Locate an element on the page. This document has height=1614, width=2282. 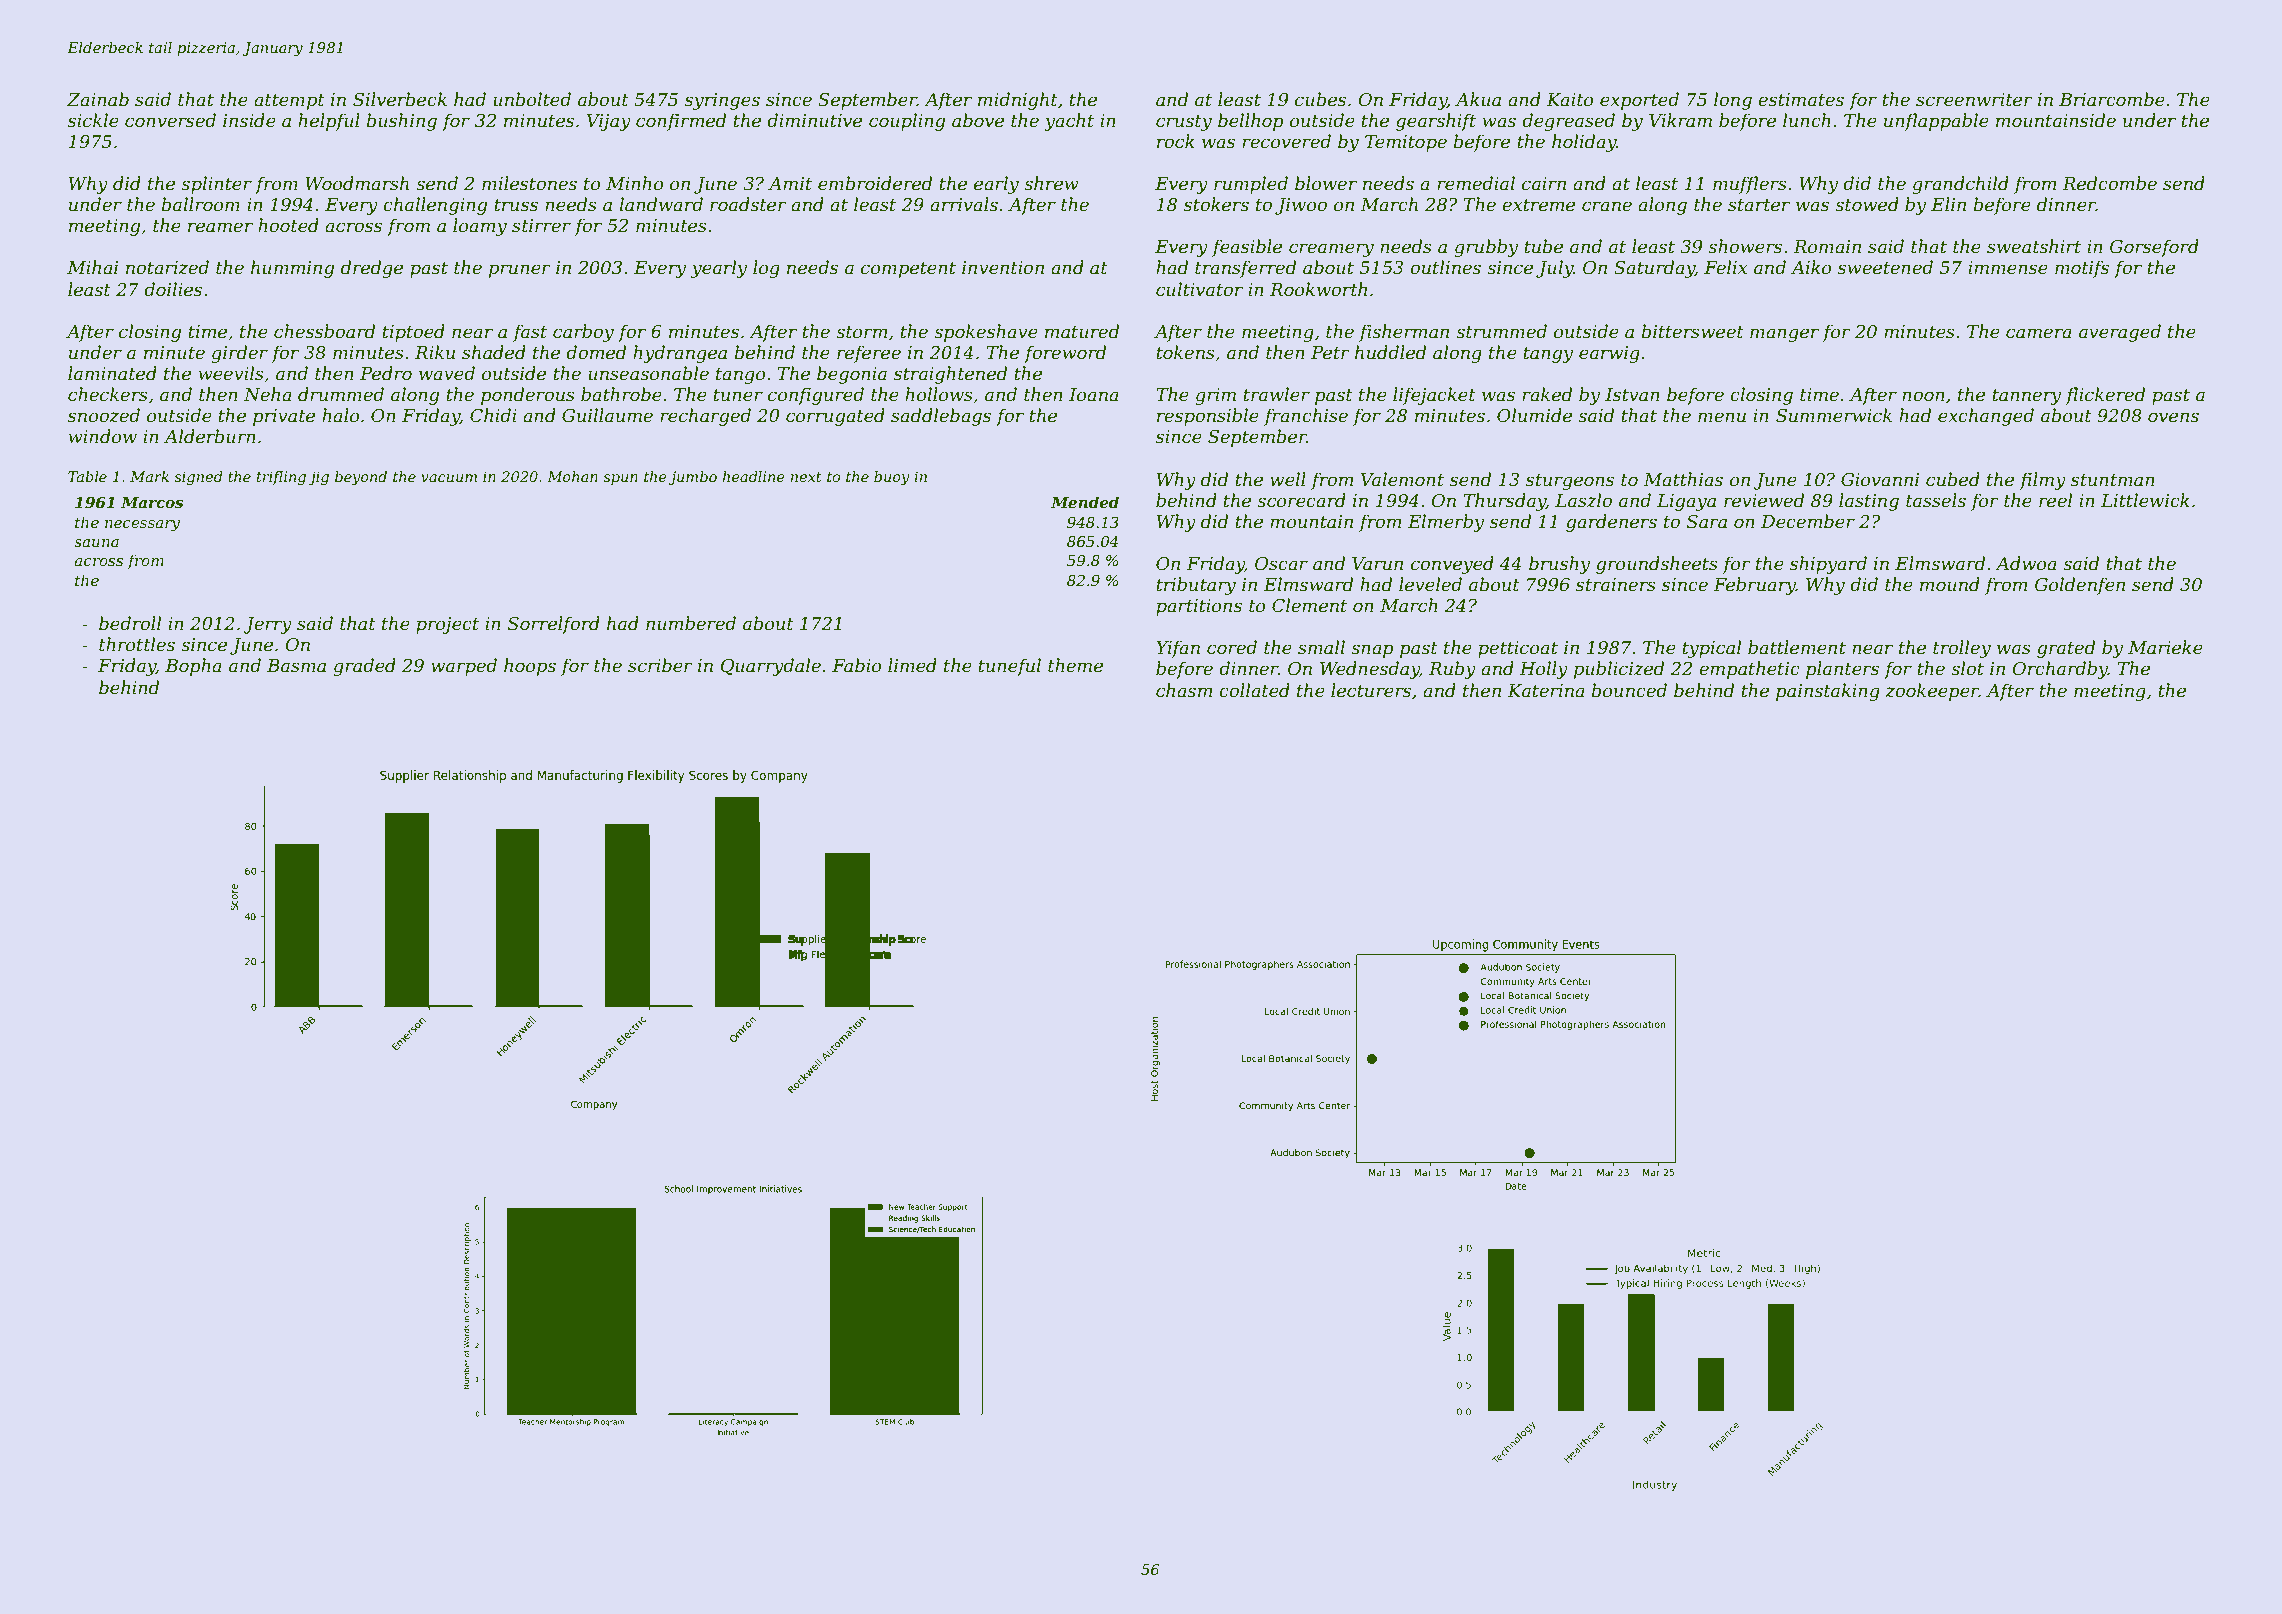
Briarcombe is located at coordinates (2112, 99).
